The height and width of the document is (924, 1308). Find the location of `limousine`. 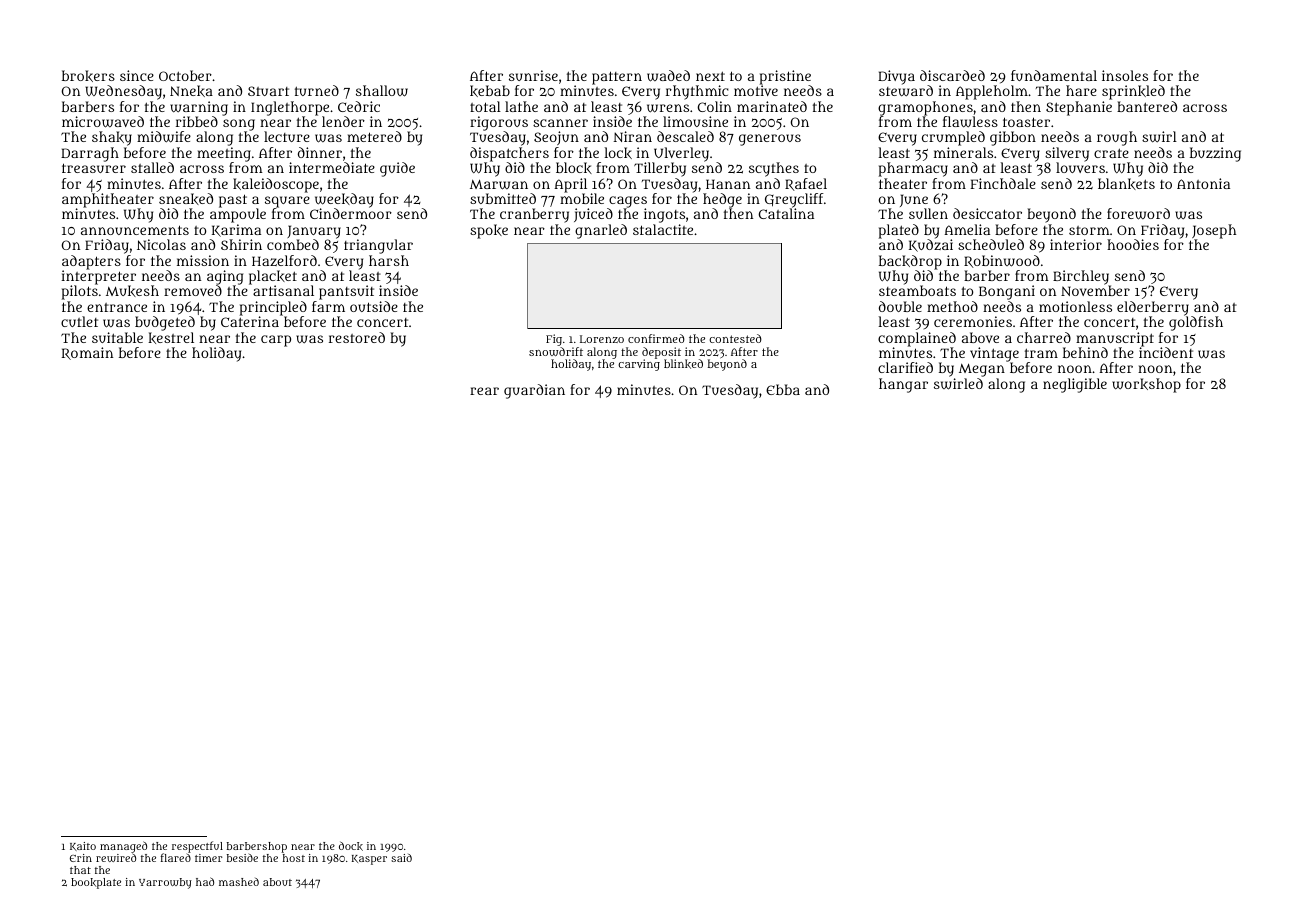

limousine is located at coordinates (695, 121).
